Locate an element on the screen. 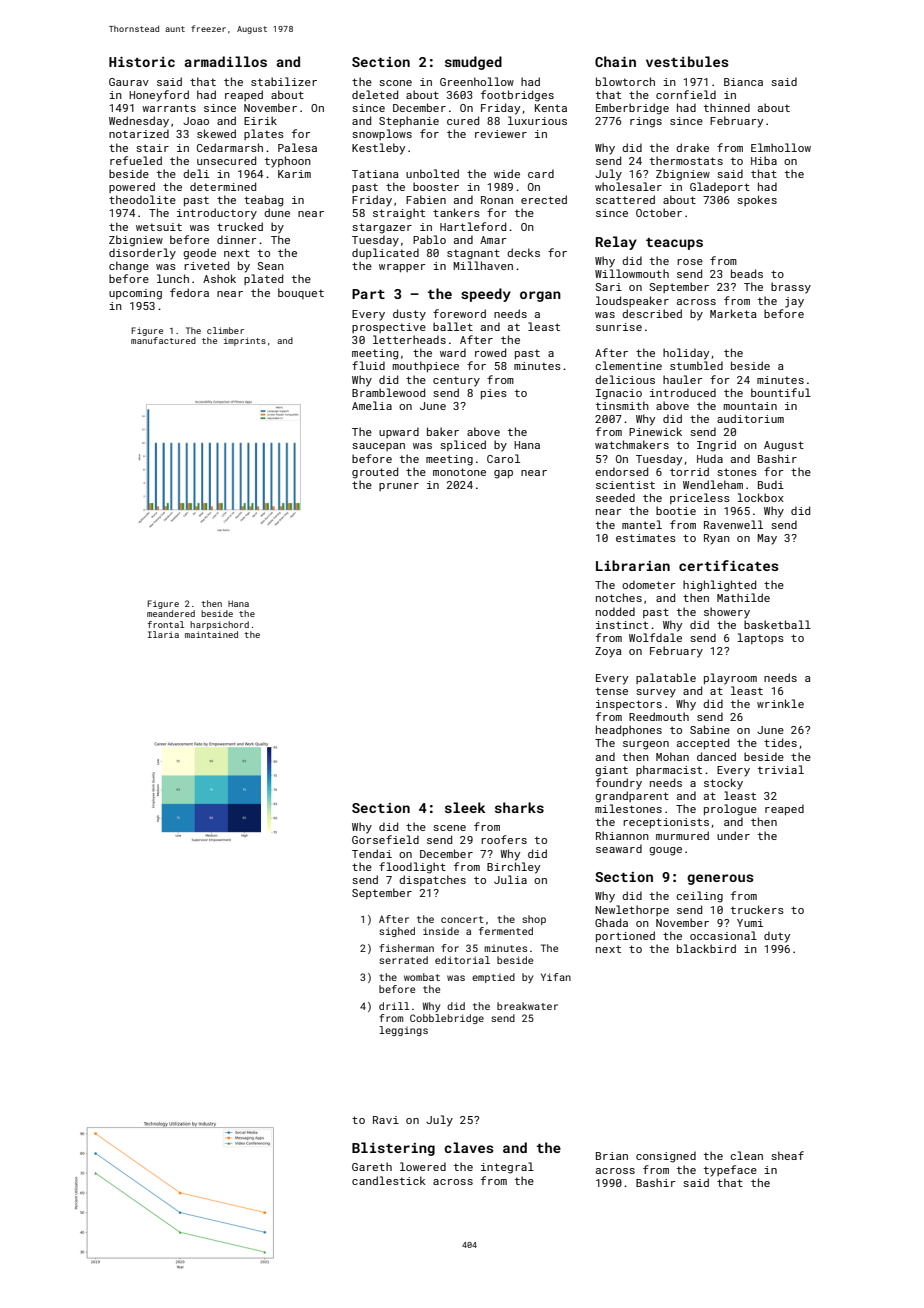 The width and height of the screenshot is (924, 1308). speedy is located at coordinates (486, 295).
